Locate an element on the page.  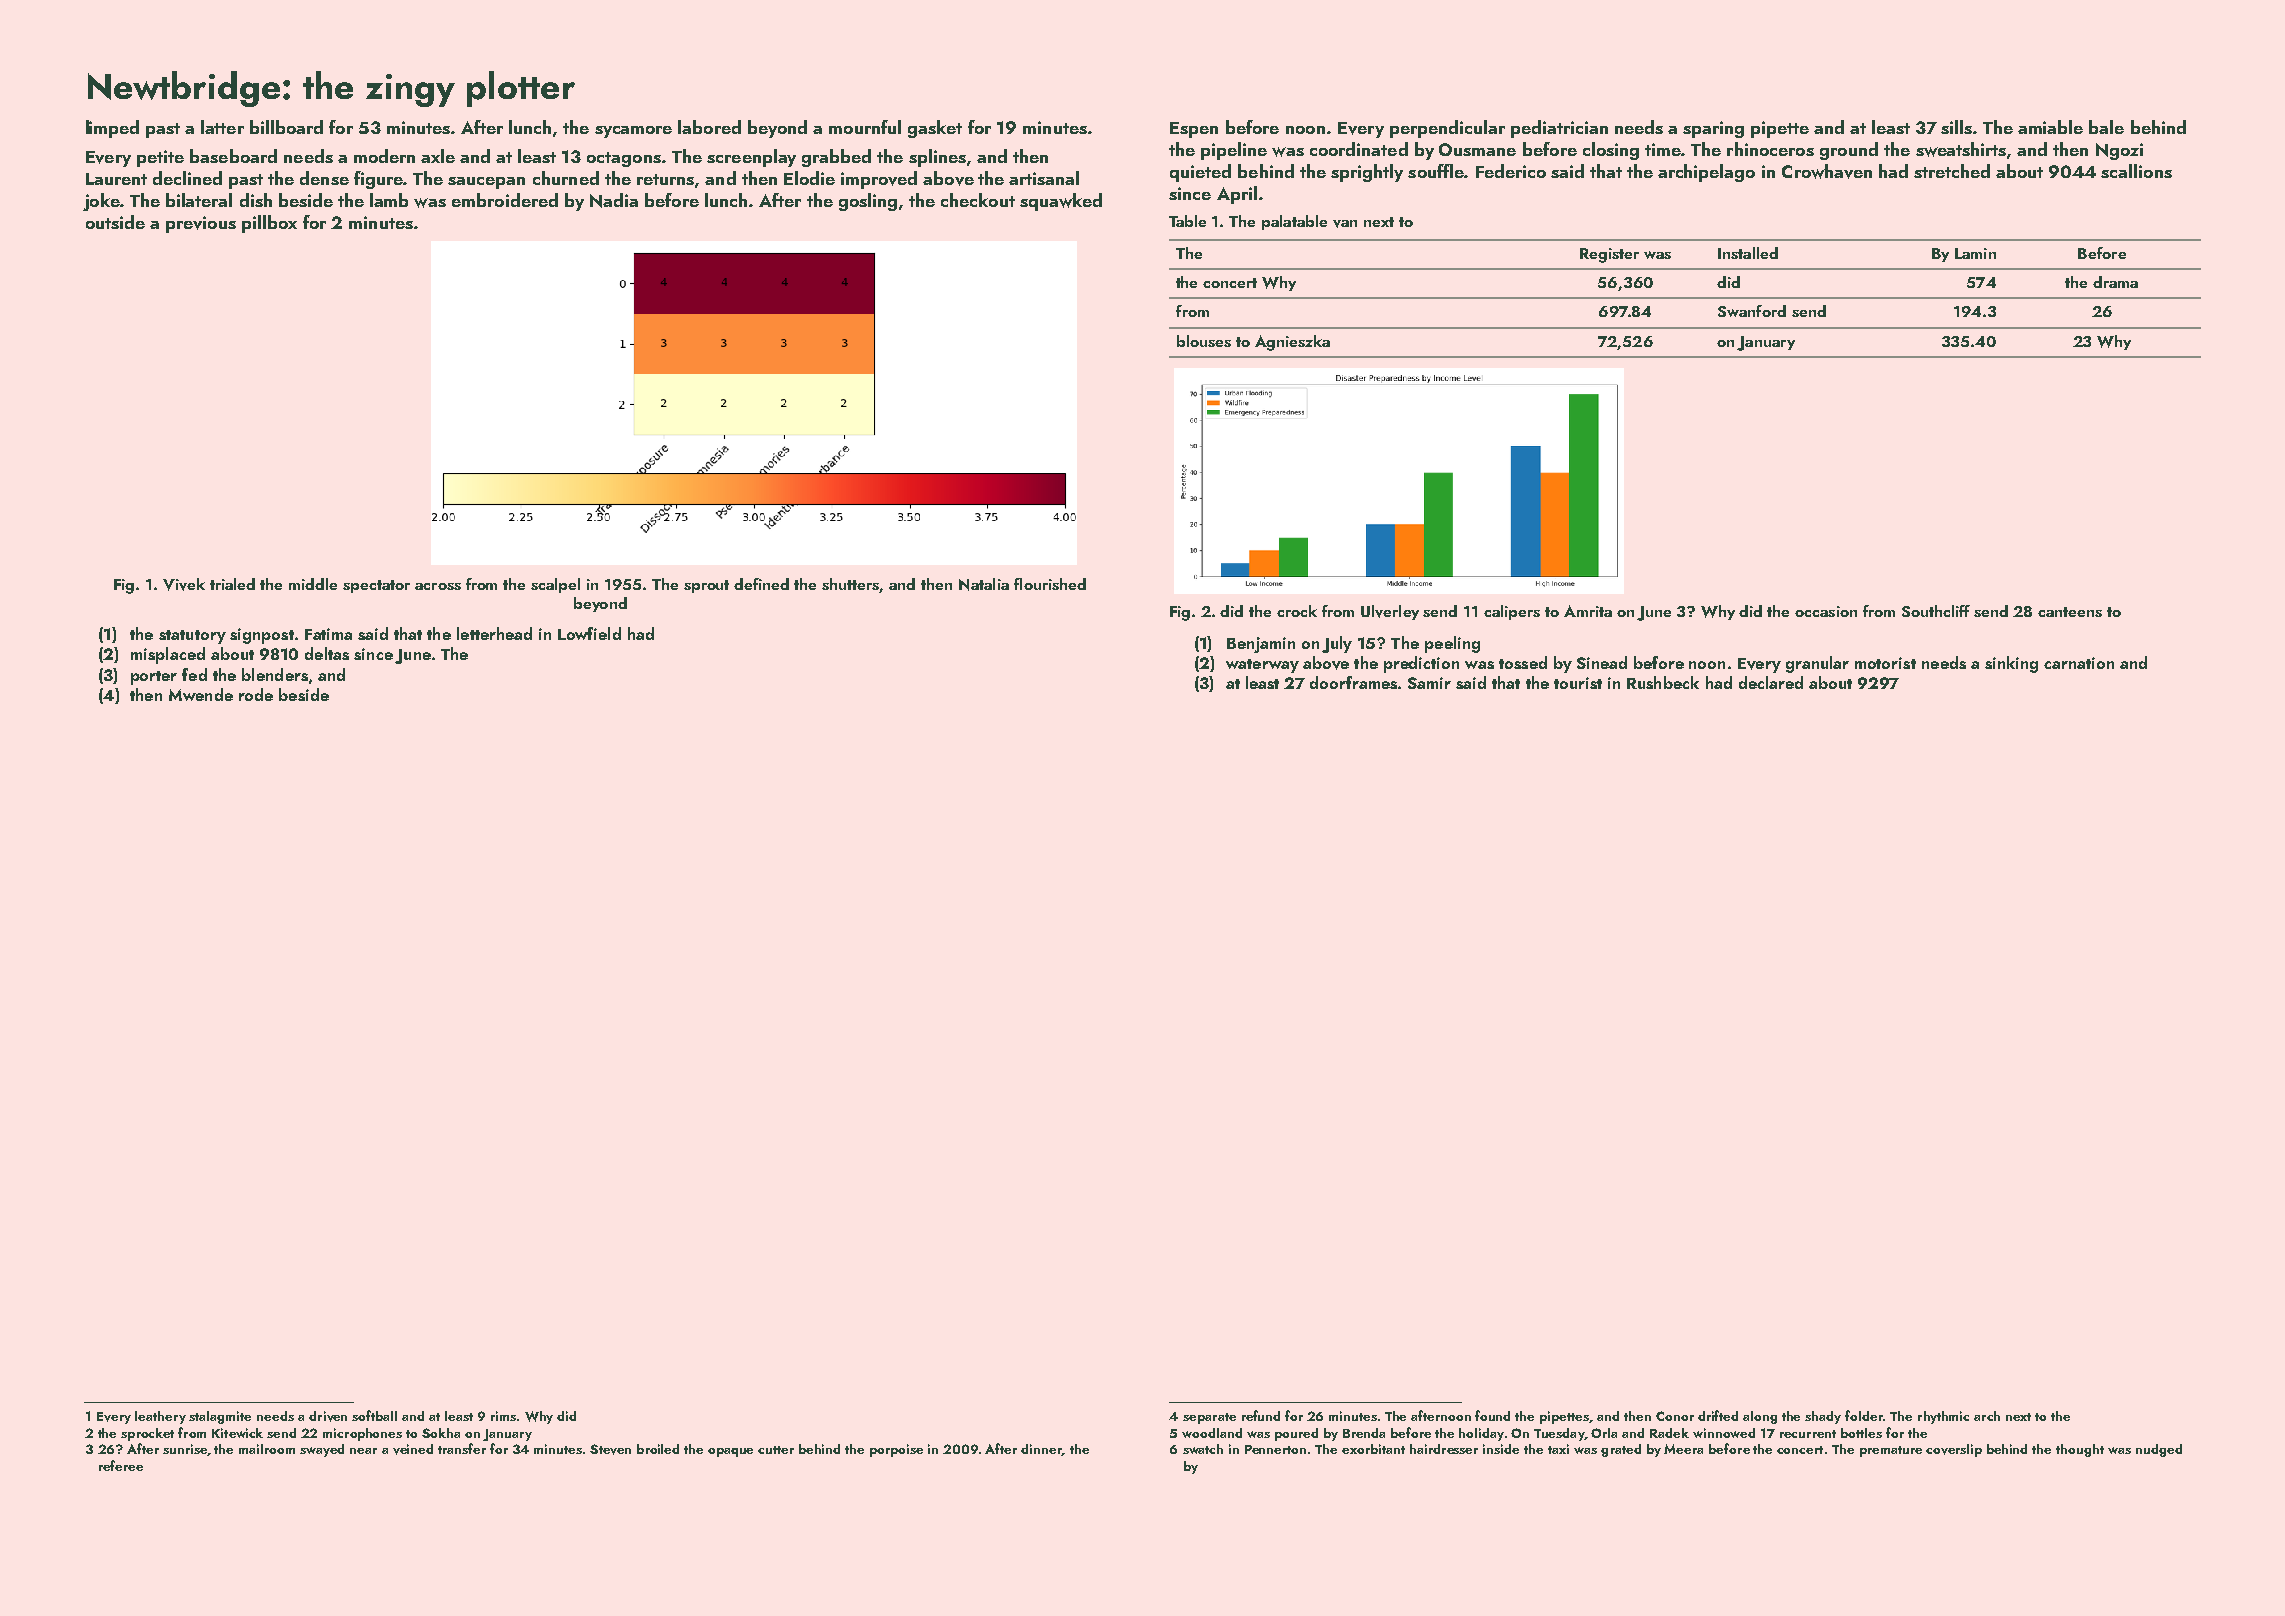
rhythmic is located at coordinates (1943, 1417).
